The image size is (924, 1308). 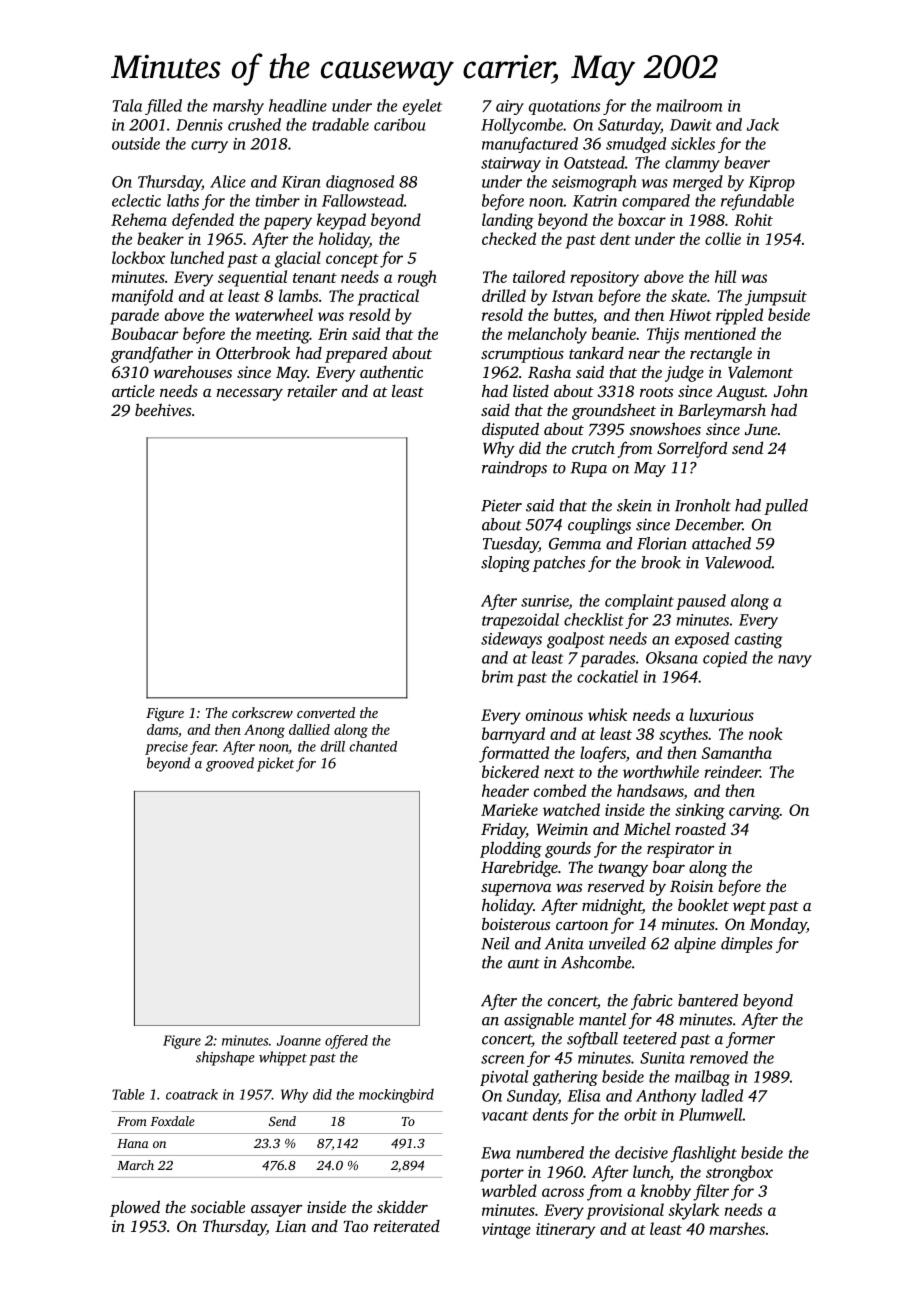 I want to click on navy, so click(x=795, y=661).
